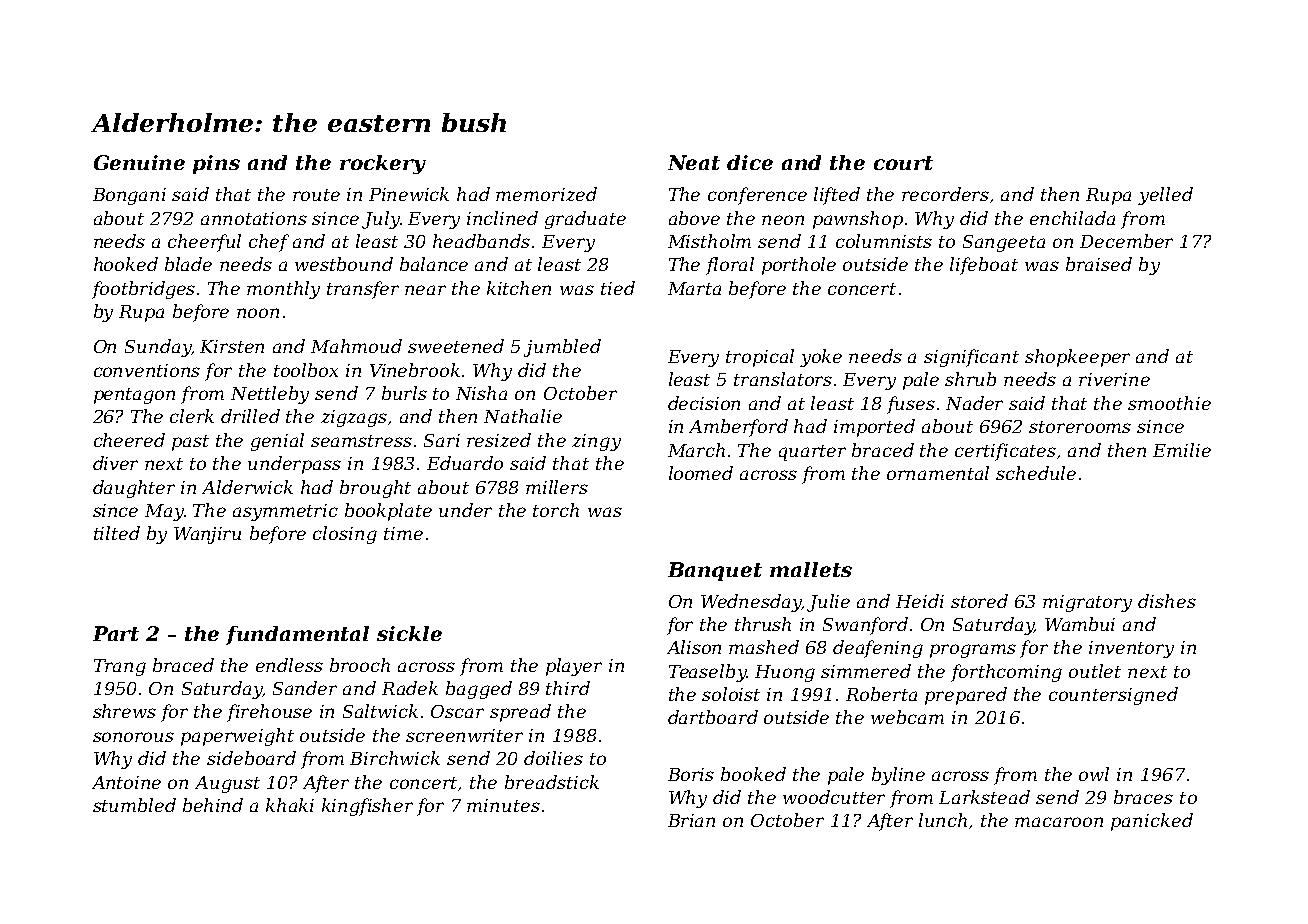 This document has height=924, width=1308. What do you see at coordinates (943, 820) in the document?
I see `lunch` at bounding box center [943, 820].
